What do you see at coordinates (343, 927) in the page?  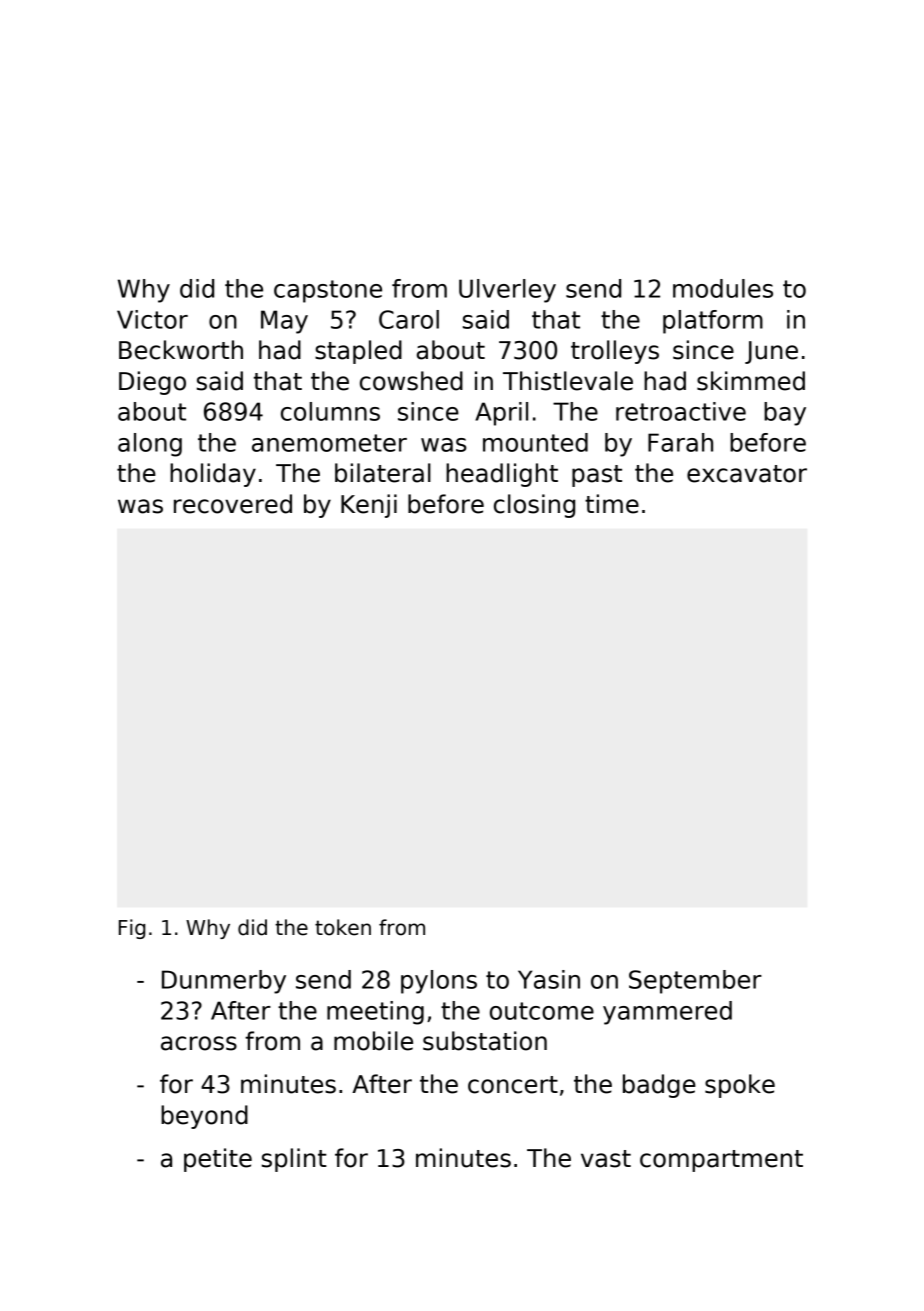 I see `token` at bounding box center [343, 927].
